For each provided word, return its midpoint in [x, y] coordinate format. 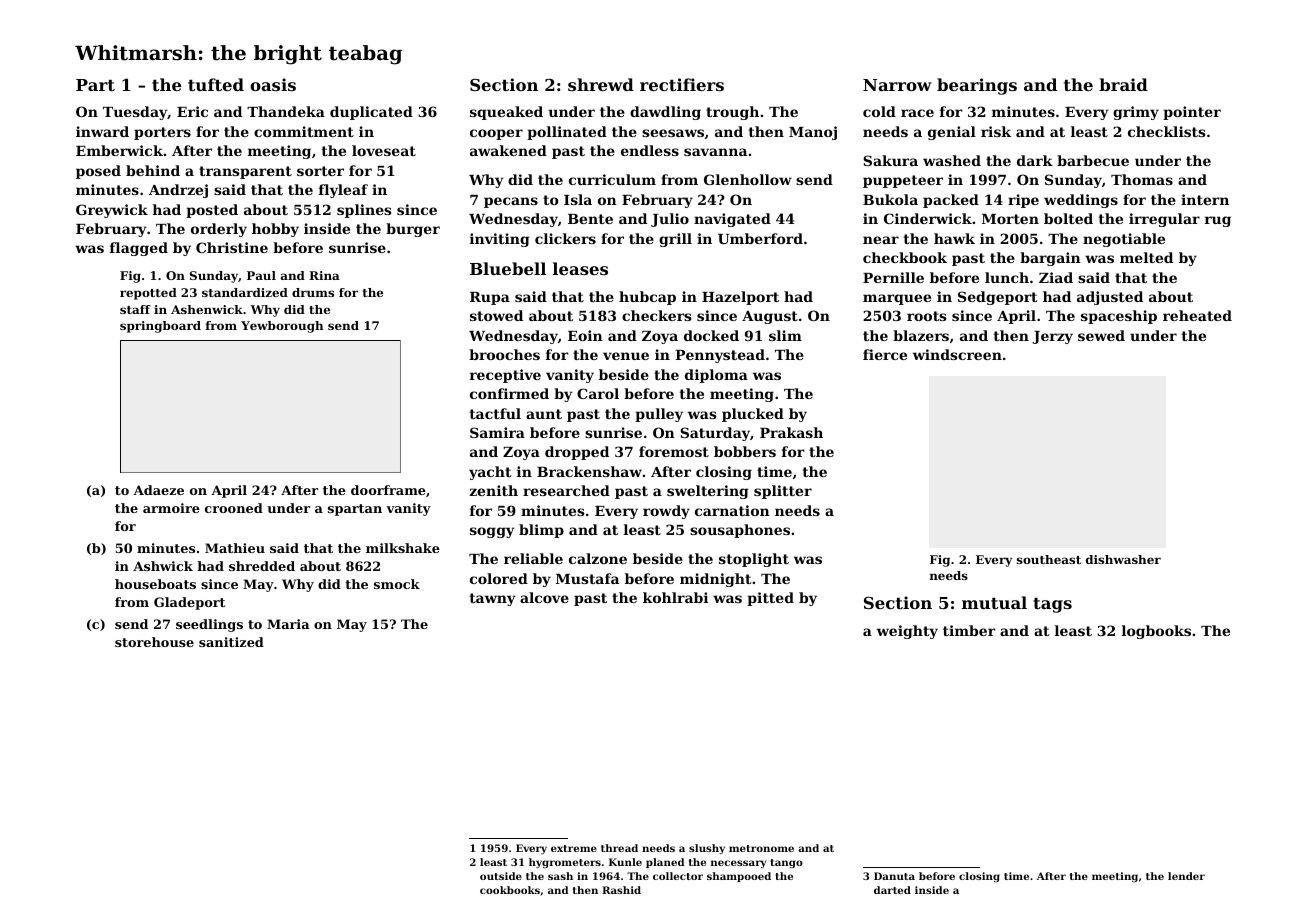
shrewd [601, 84]
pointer [1192, 113]
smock [397, 584]
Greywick [112, 211]
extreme [574, 848]
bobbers [745, 451]
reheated [1197, 315]
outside [501, 876]
